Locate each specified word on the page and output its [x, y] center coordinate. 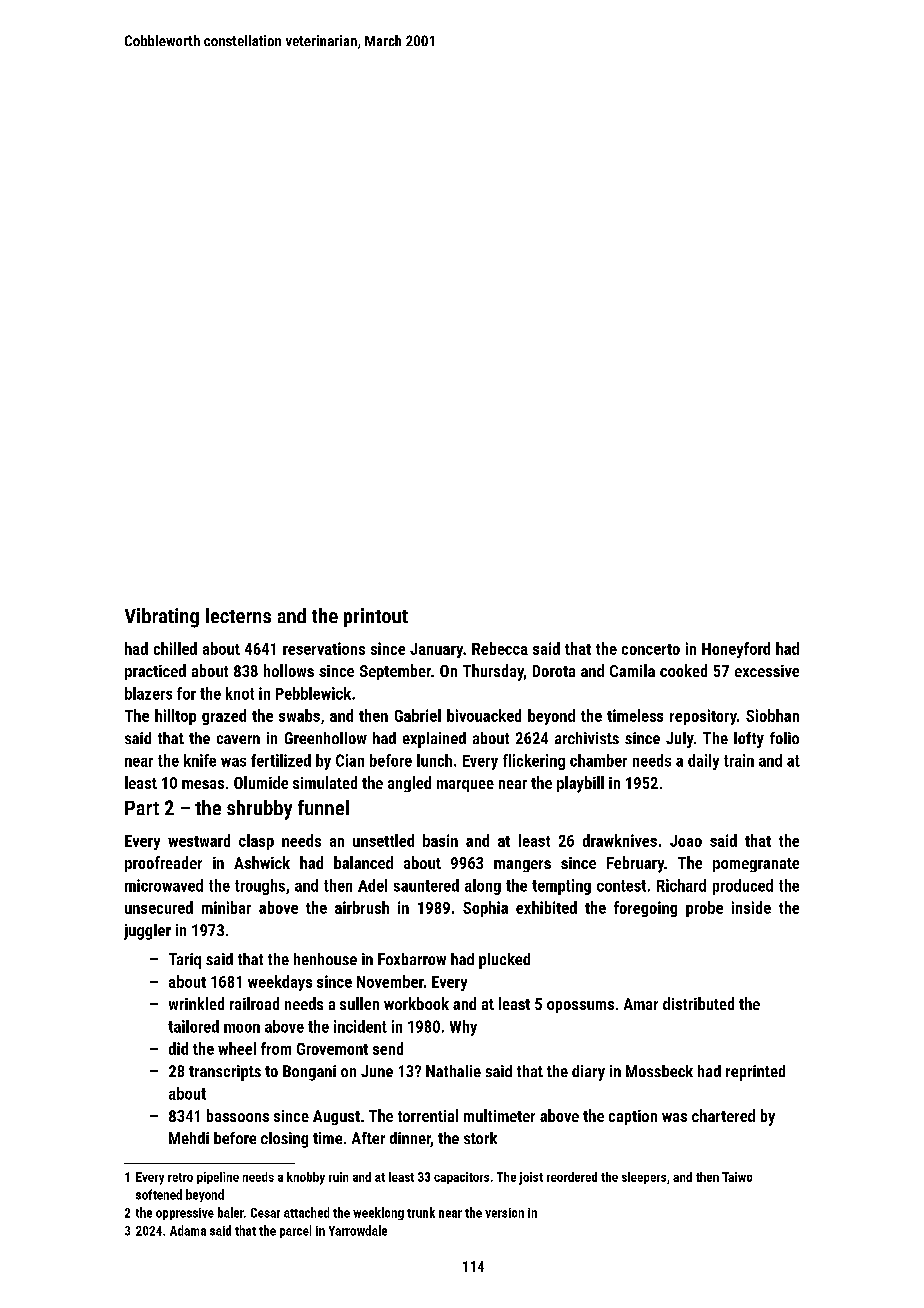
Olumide [261, 782]
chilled [175, 648]
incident [360, 1026]
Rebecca [500, 648]
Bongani [309, 1073]
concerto [651, 649]
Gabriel [418, 715]
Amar [641, 1004]
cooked [683, 670]
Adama [188, 1230]
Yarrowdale [358, 1230]
